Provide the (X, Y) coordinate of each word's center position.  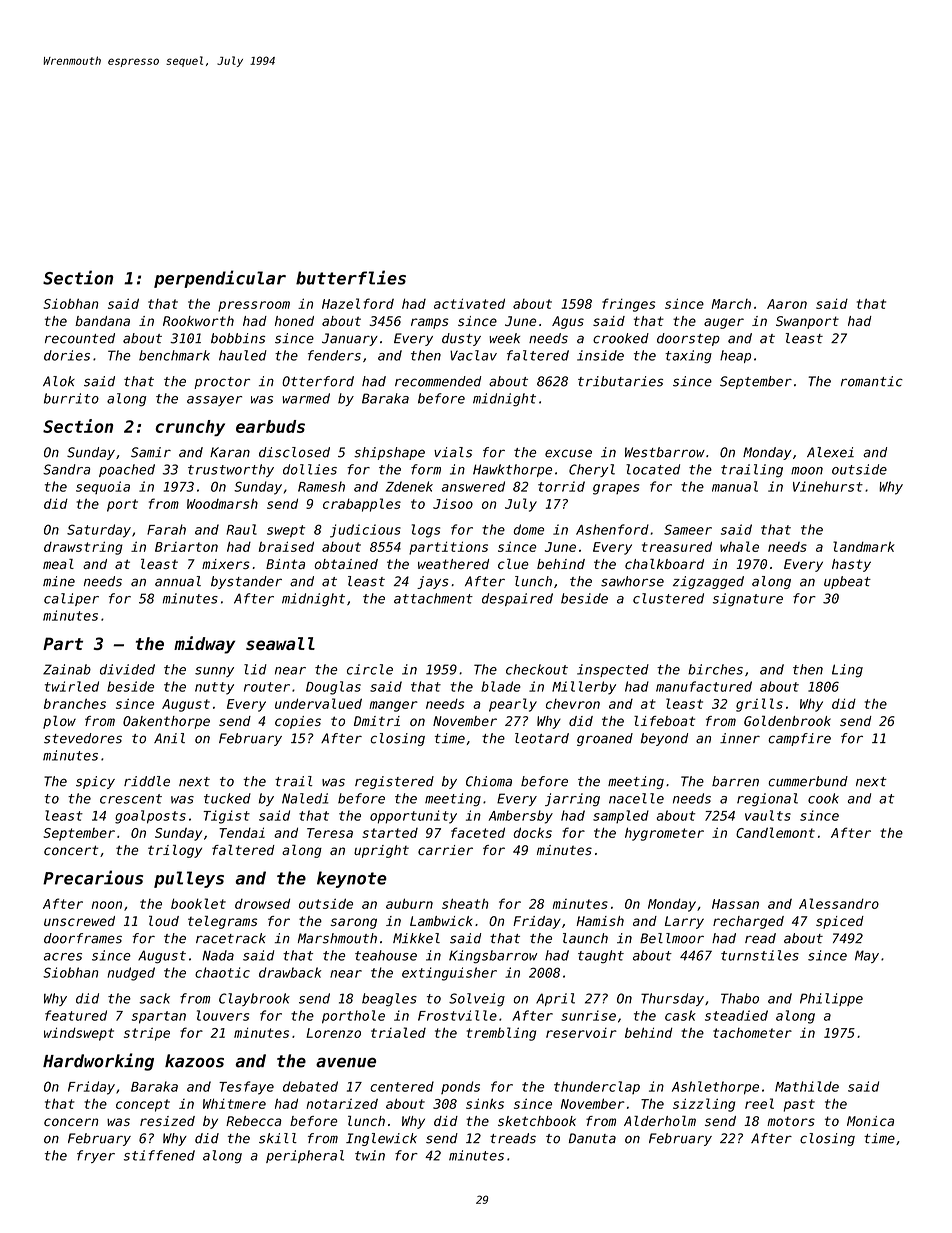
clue (513, 564)
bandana (102, 321)
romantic (872, 381)
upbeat (847, 582)
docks (533, 832)
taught (601, 957)
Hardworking (98, 1062)
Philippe (831, 999)
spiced (840, 922)
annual (178, 581)
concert (71, 850)
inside (600, 355)
